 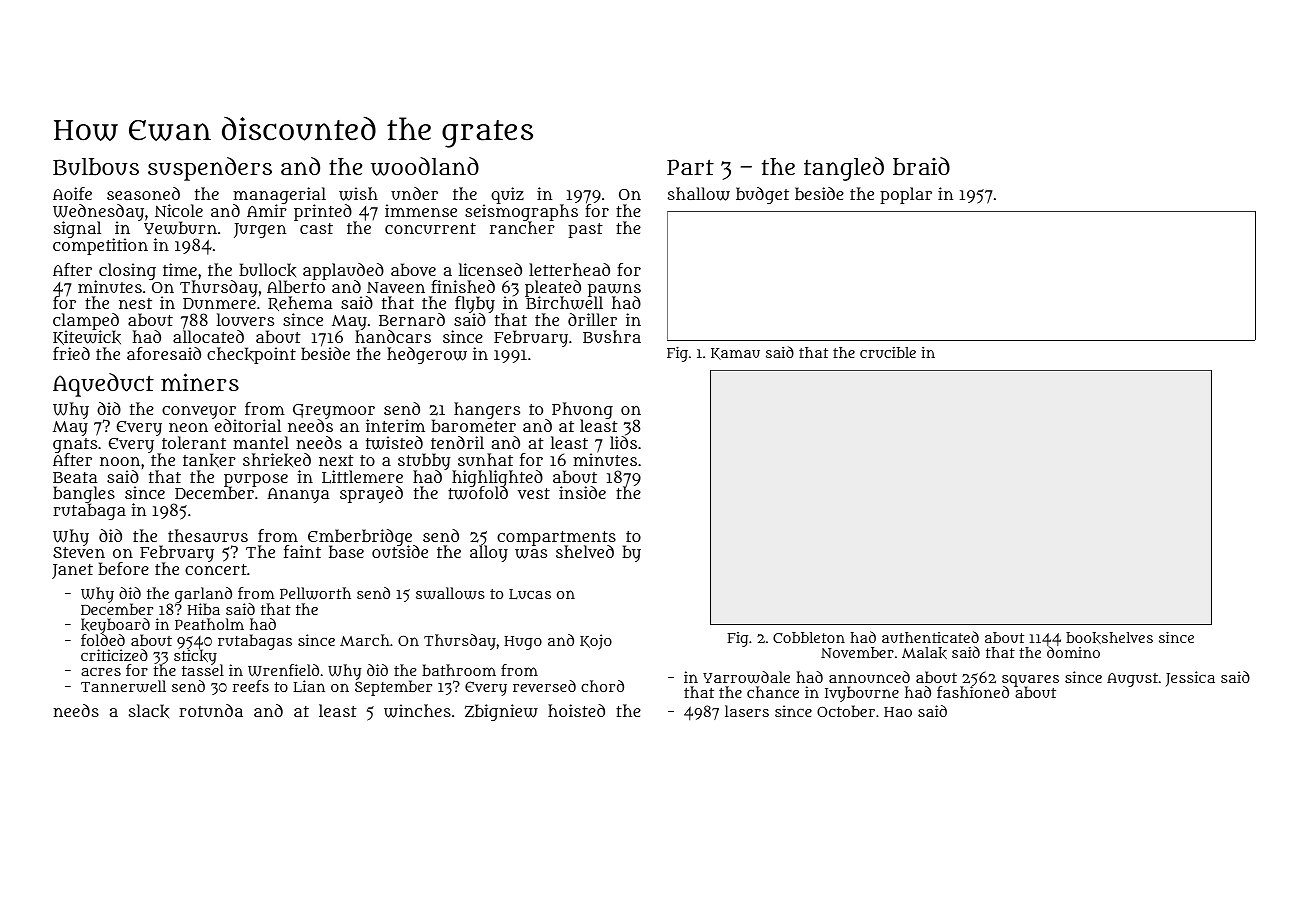 I want to click on Jurgen, so click(x=260, y=230).
